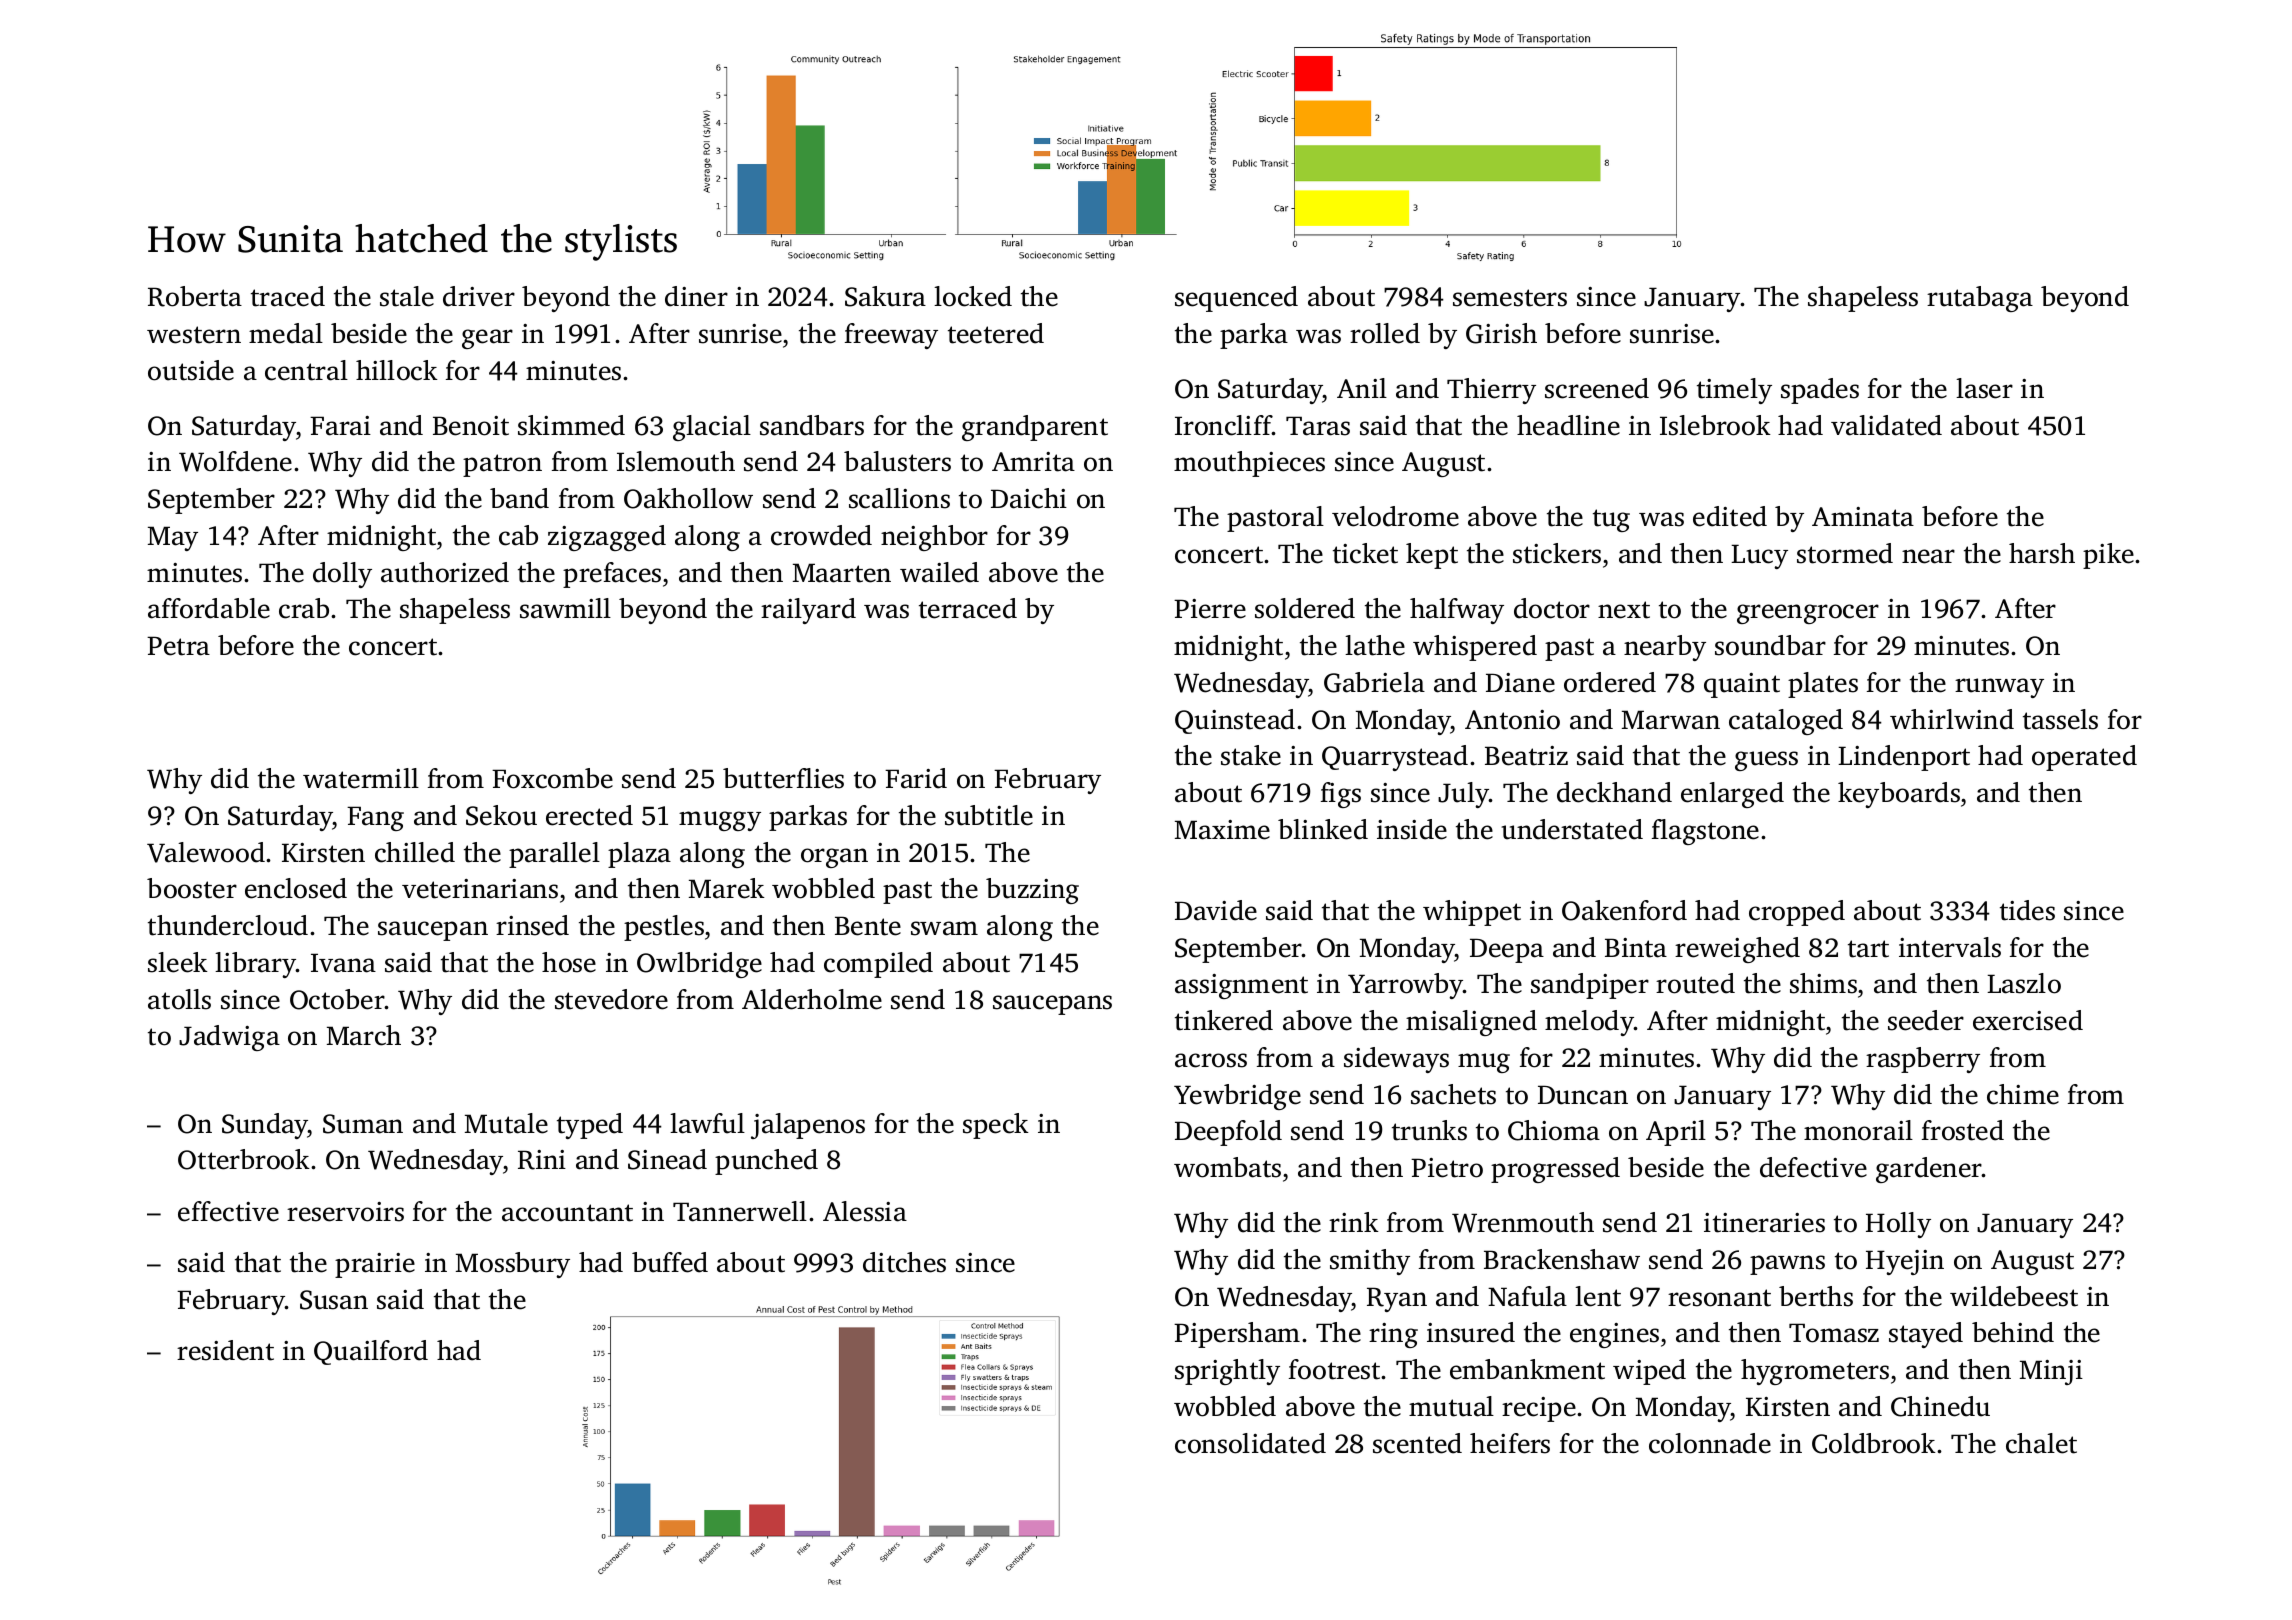 The height and width of the screenshot is (1620, 2292). What do you see at coordinates (2041, 1443) in the screenshot?
I see `chalet` at bounding box center [2041, 1443].
